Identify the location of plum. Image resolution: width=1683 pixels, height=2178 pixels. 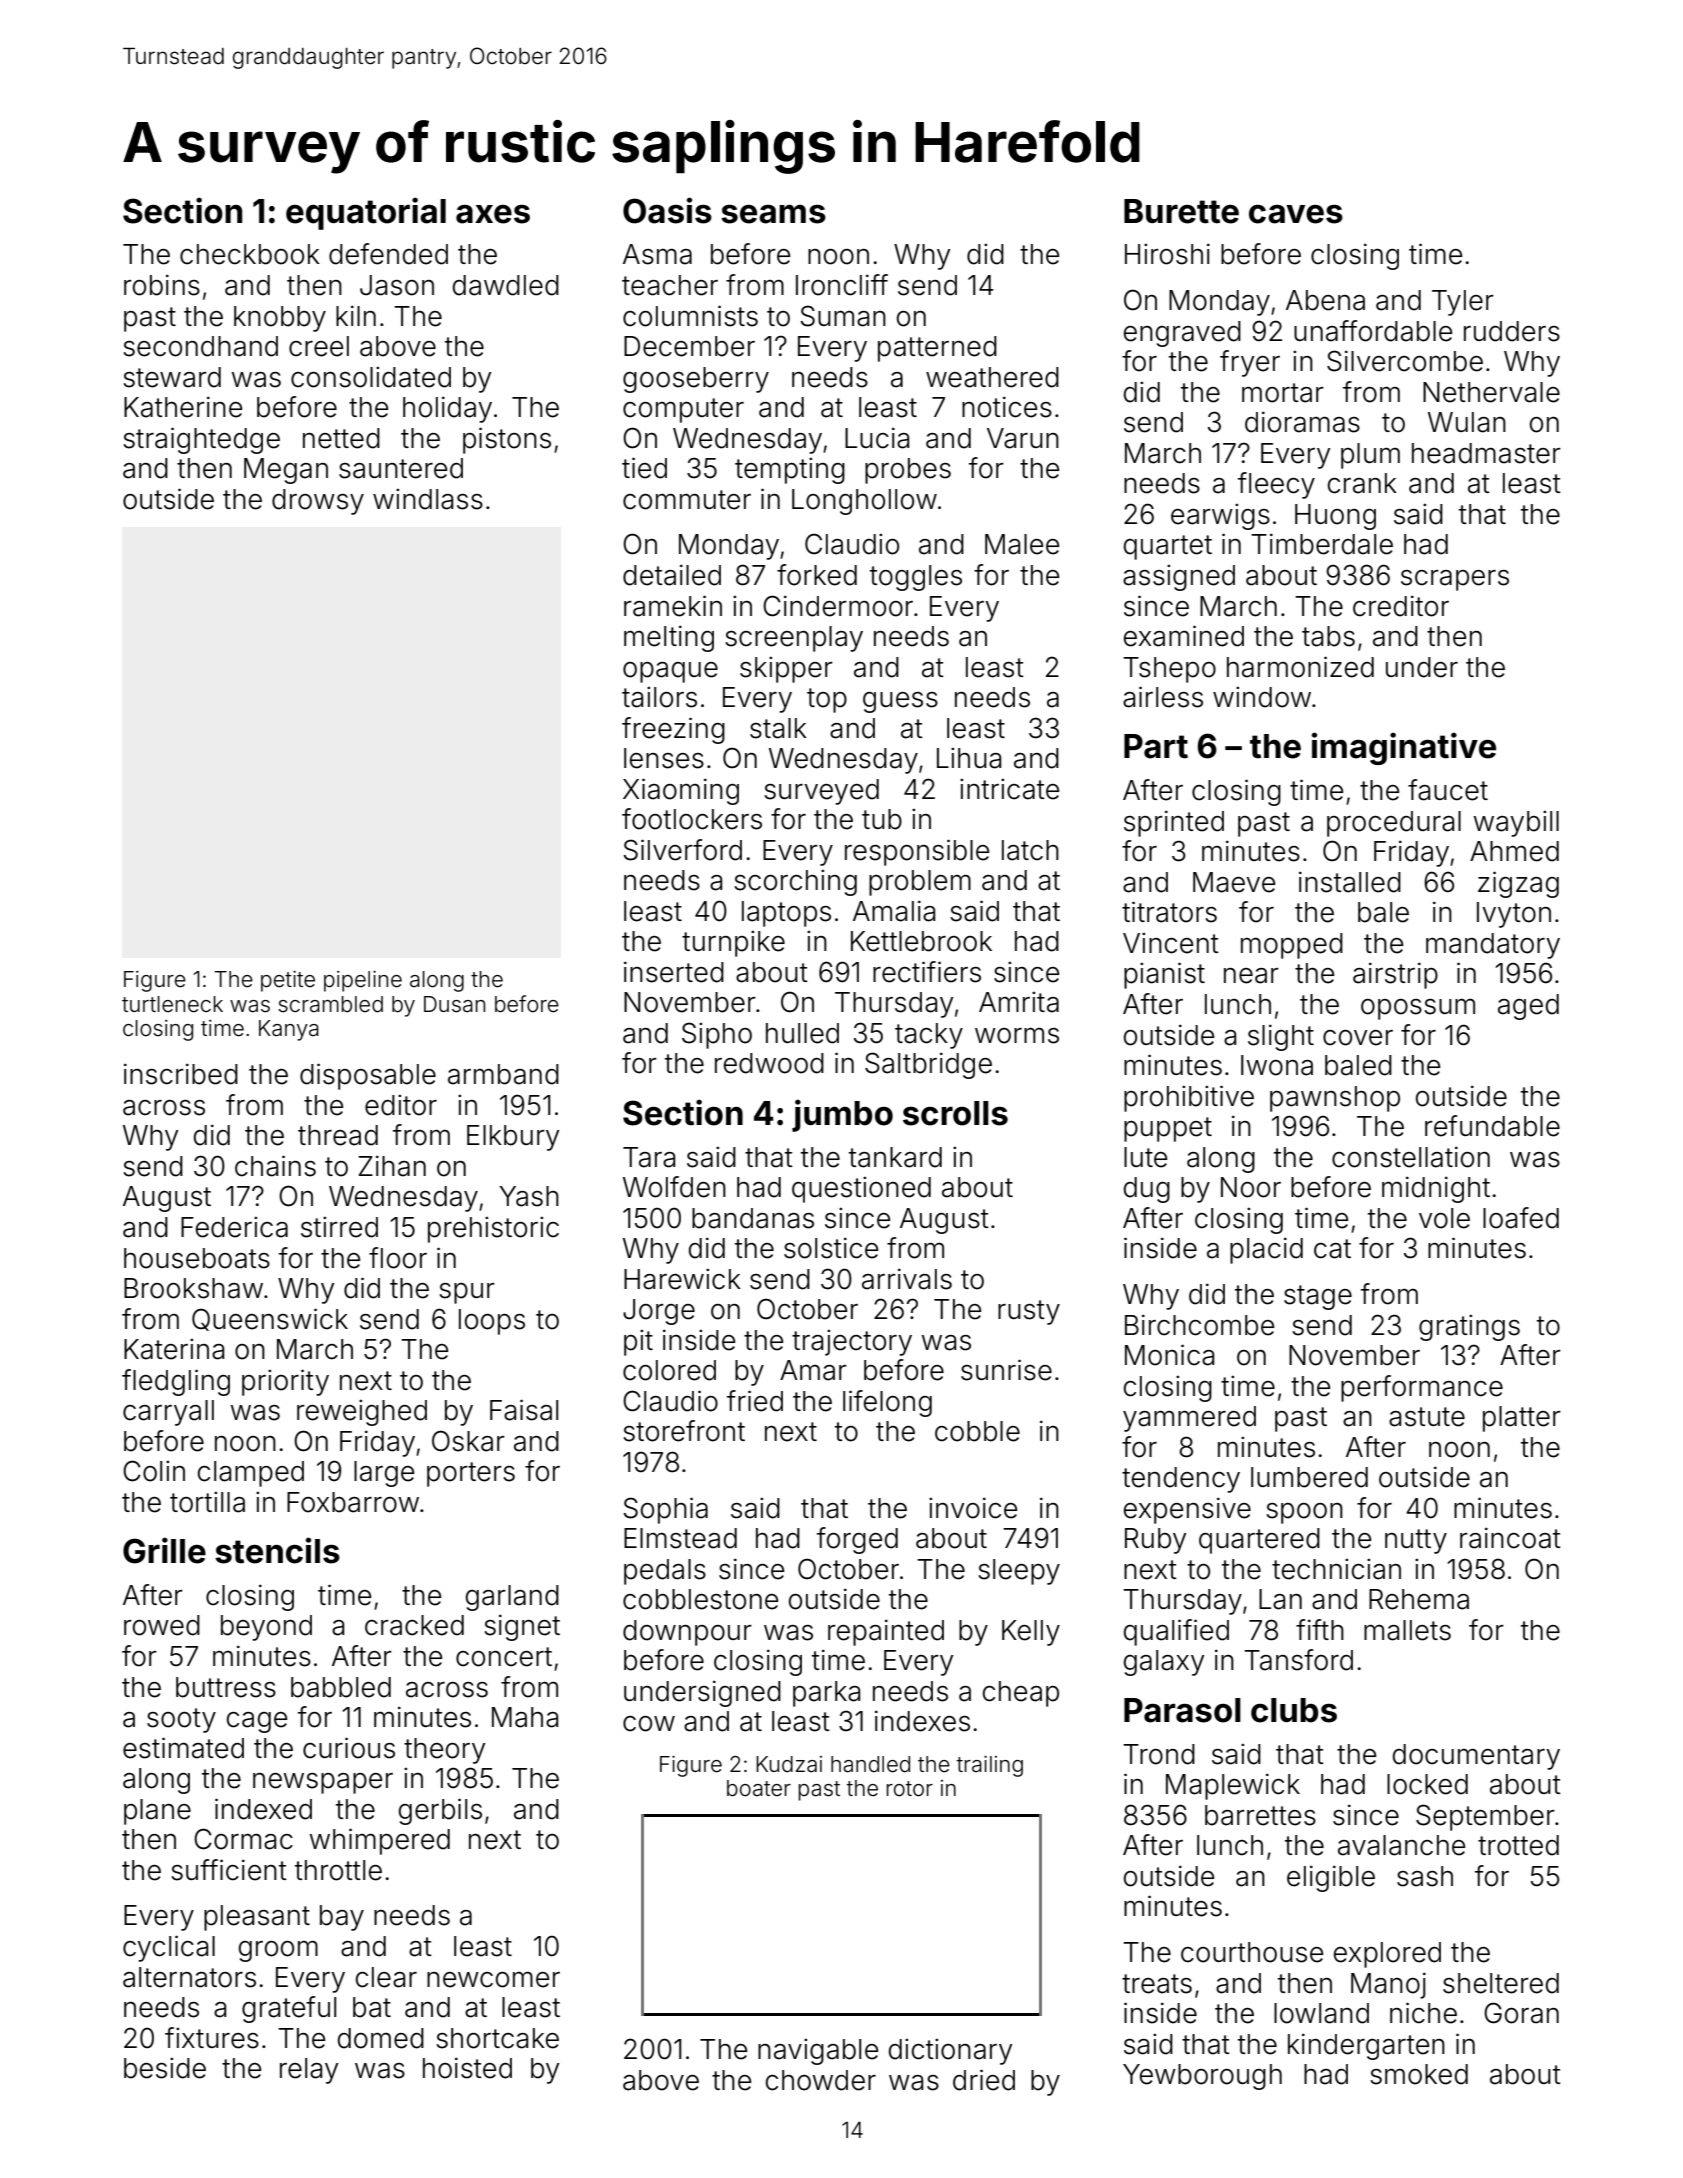
(1370, 456).
